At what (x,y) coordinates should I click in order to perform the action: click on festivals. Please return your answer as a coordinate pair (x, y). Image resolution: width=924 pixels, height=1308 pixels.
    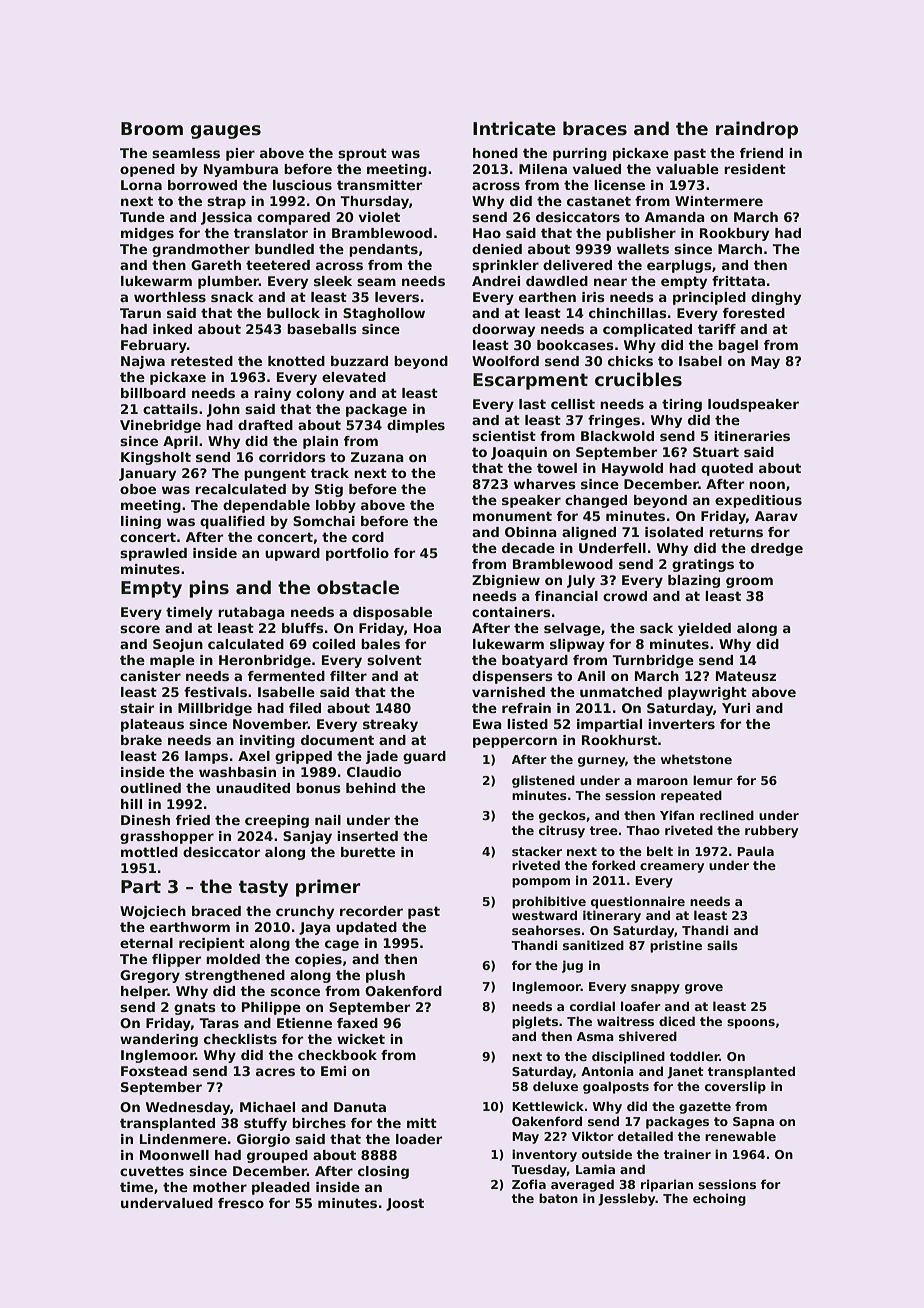
    Looking at the image, I should click on (215, 692).
